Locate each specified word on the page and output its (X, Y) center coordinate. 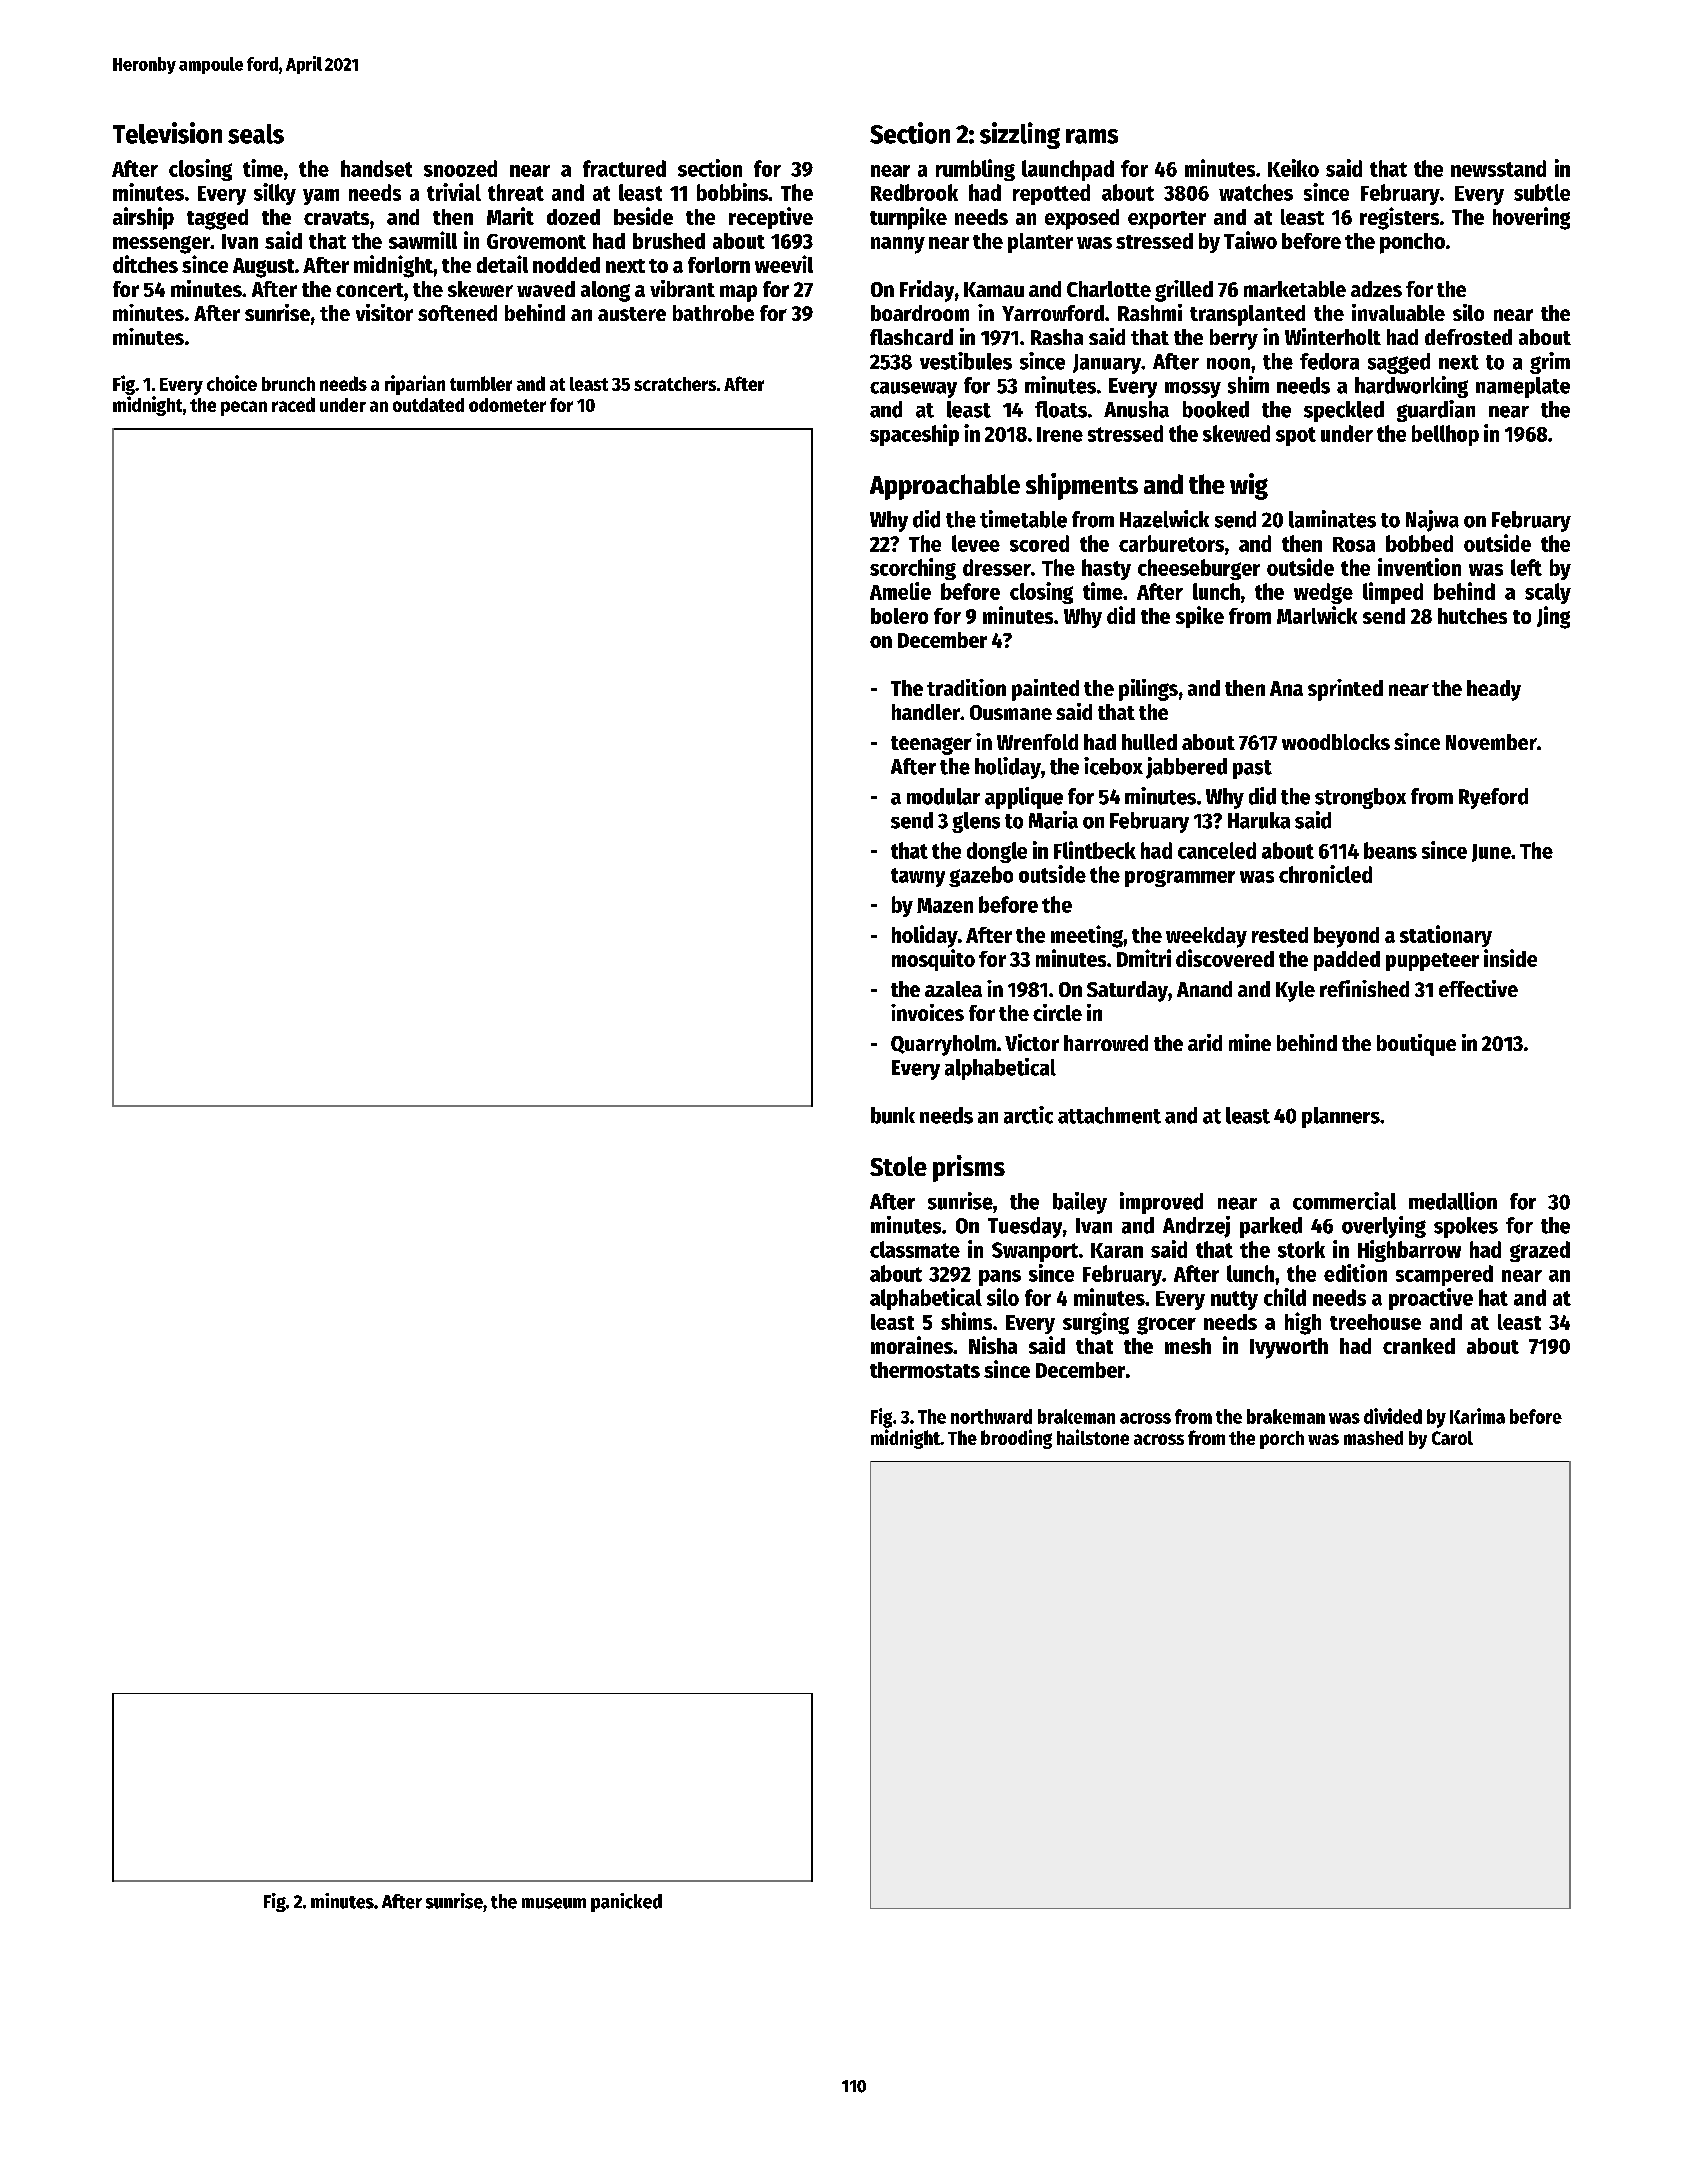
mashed (1373, 1438)
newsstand (1498, 168)
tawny (918, 877)
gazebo (981, 876)
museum (554, 1903)
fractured (624, 168)
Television (167, 133)
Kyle (1295, 991)
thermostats (925, 1370)
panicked (626, 1902)
